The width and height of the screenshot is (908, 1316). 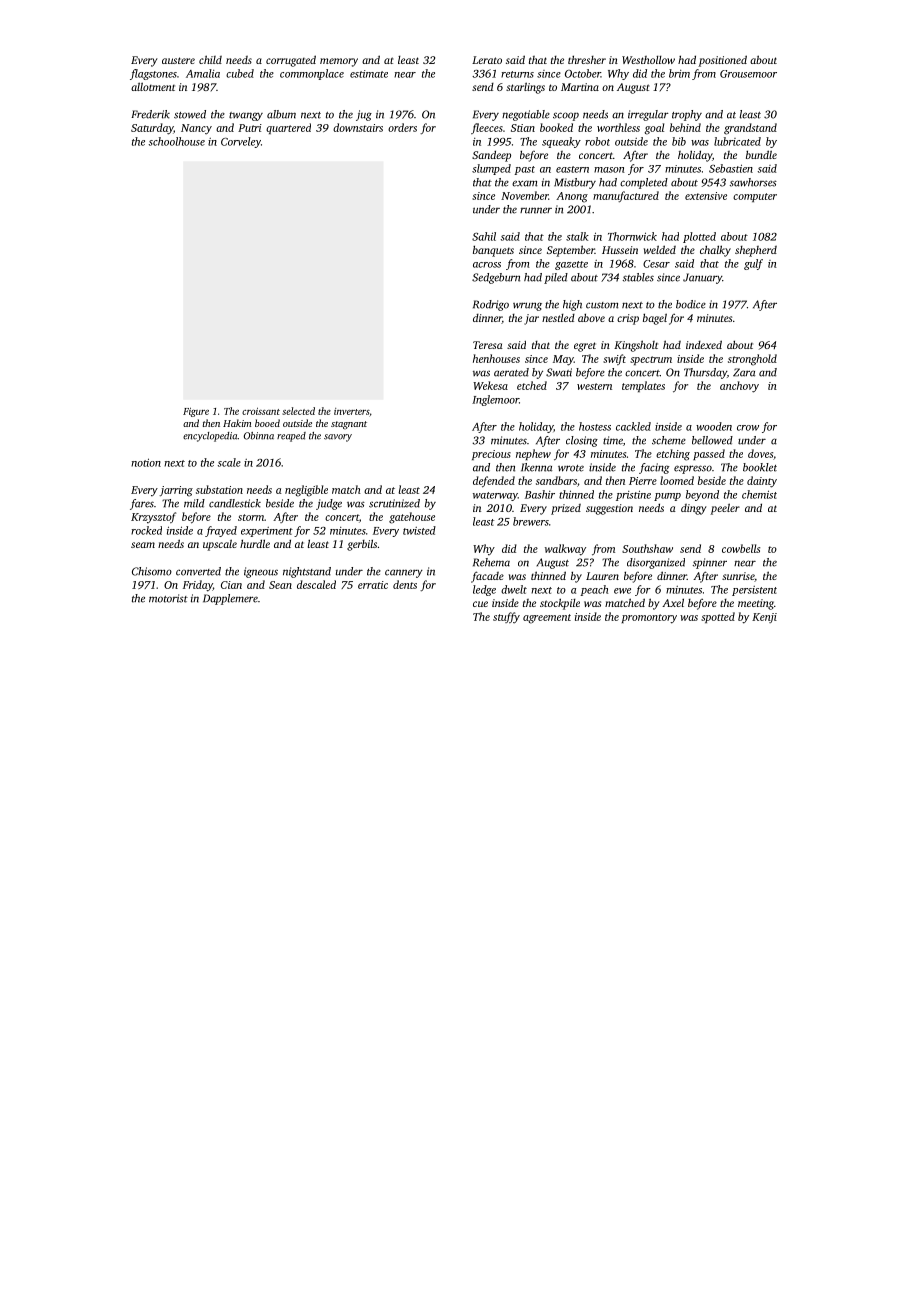 I want to click on Figure, so click(x=196, y=412).
